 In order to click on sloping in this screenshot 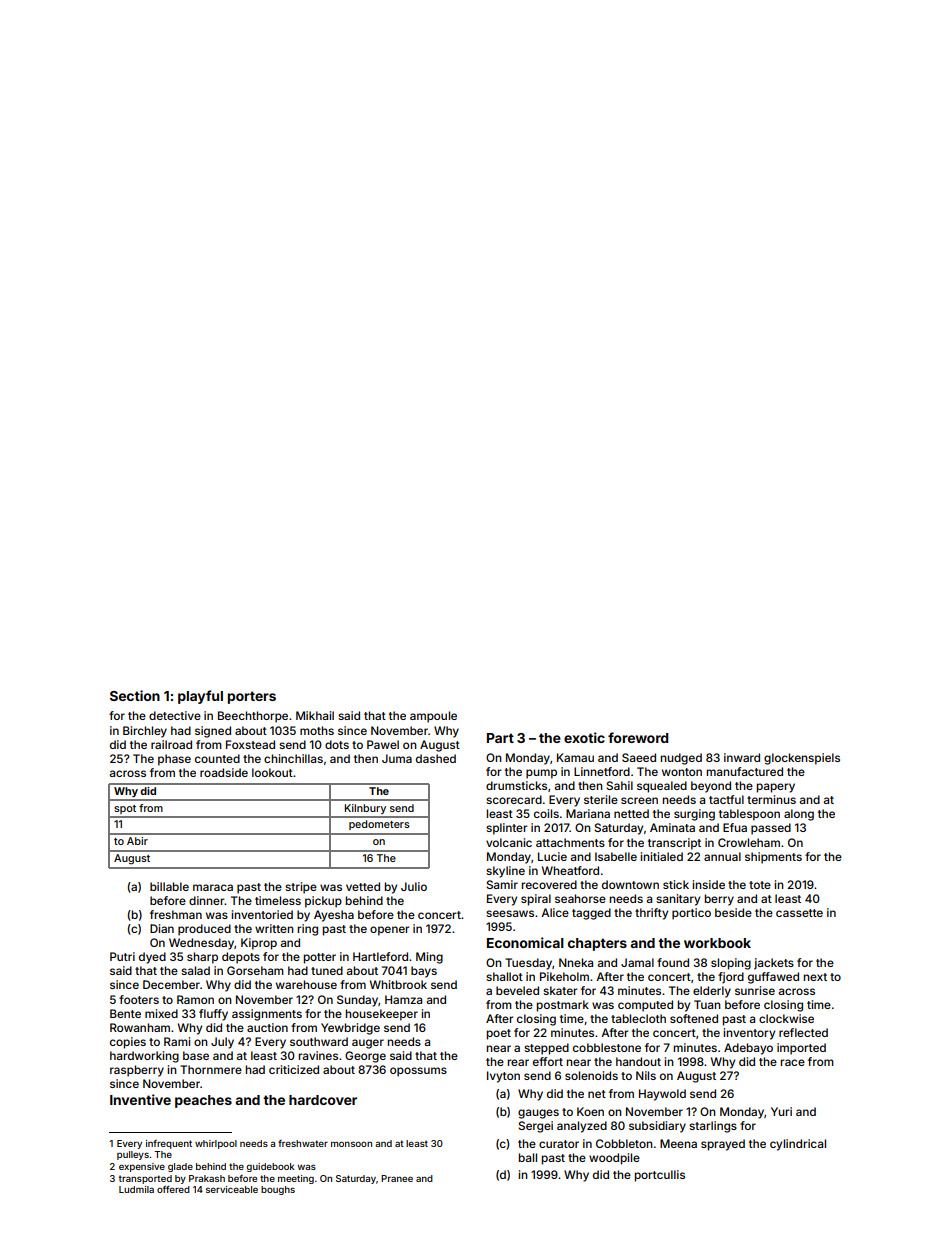, I will do `click(731, 964)`.
